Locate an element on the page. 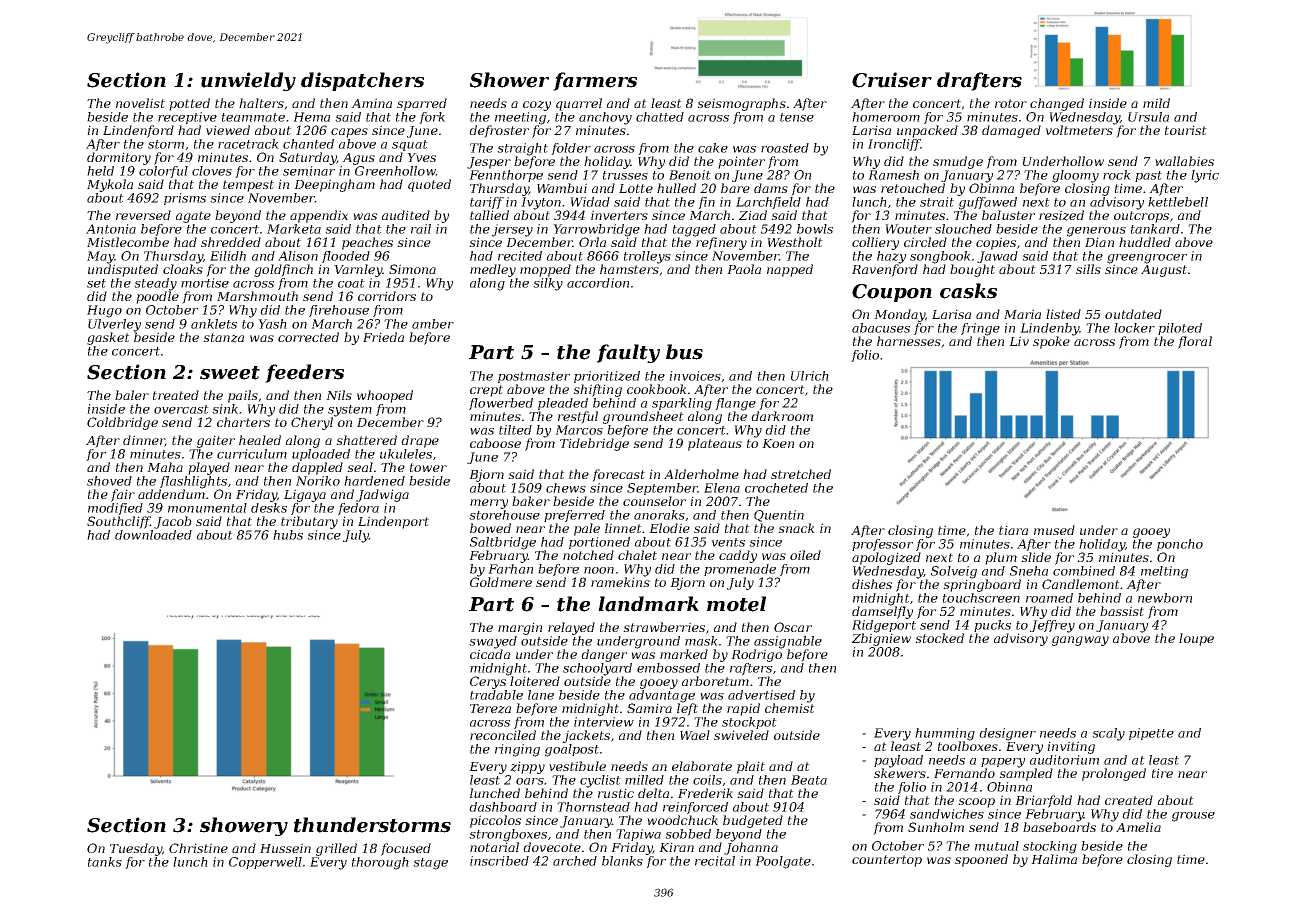 The width and height of the document is (1308, 924). Yash is located at coordinates (272, 324).
